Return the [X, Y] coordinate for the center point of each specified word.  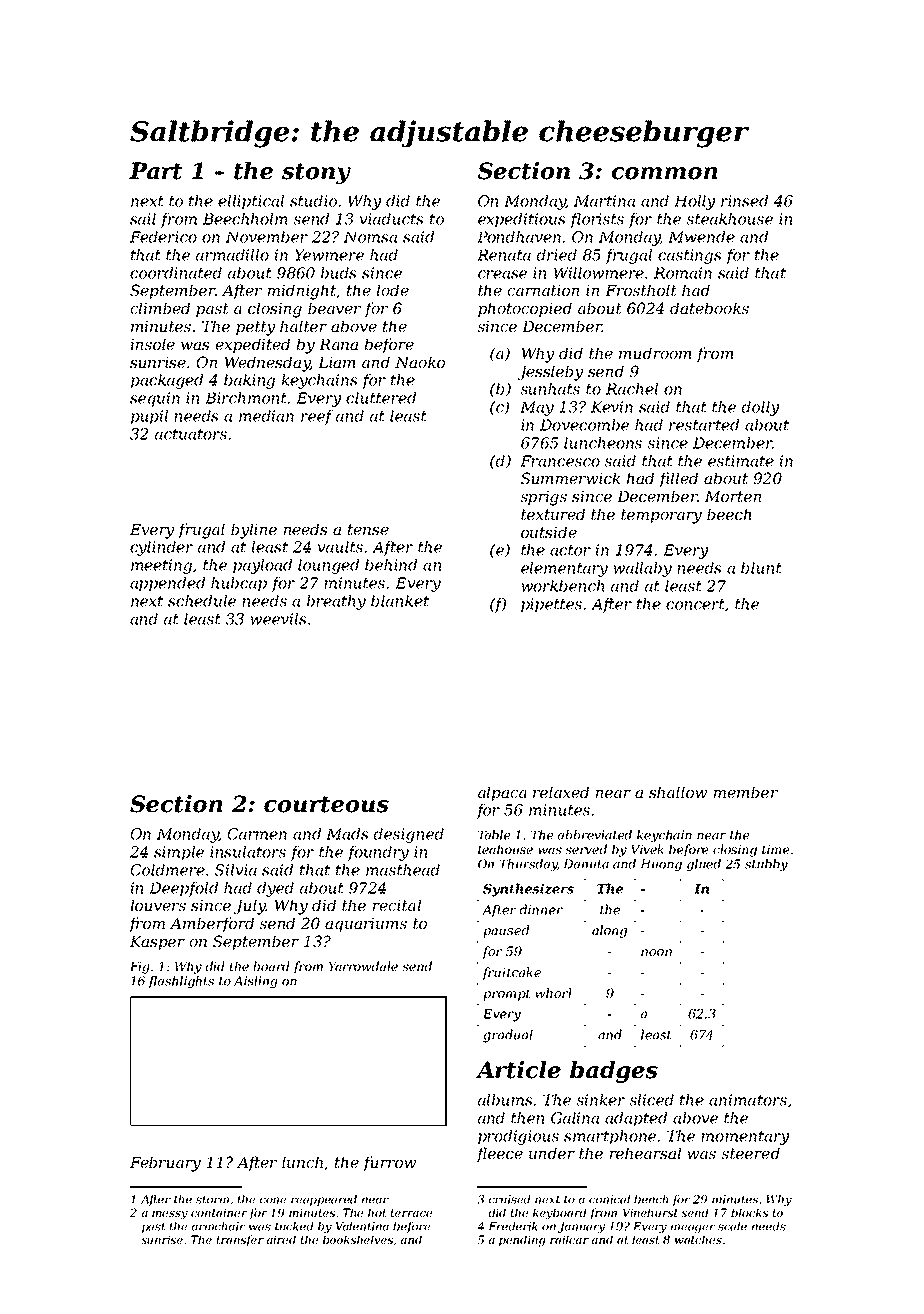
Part [155, 171]
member [745, 792]
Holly [694, 202]
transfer [240, 1241]
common [665, 173]
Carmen [257, 834]
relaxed [561, 792]
